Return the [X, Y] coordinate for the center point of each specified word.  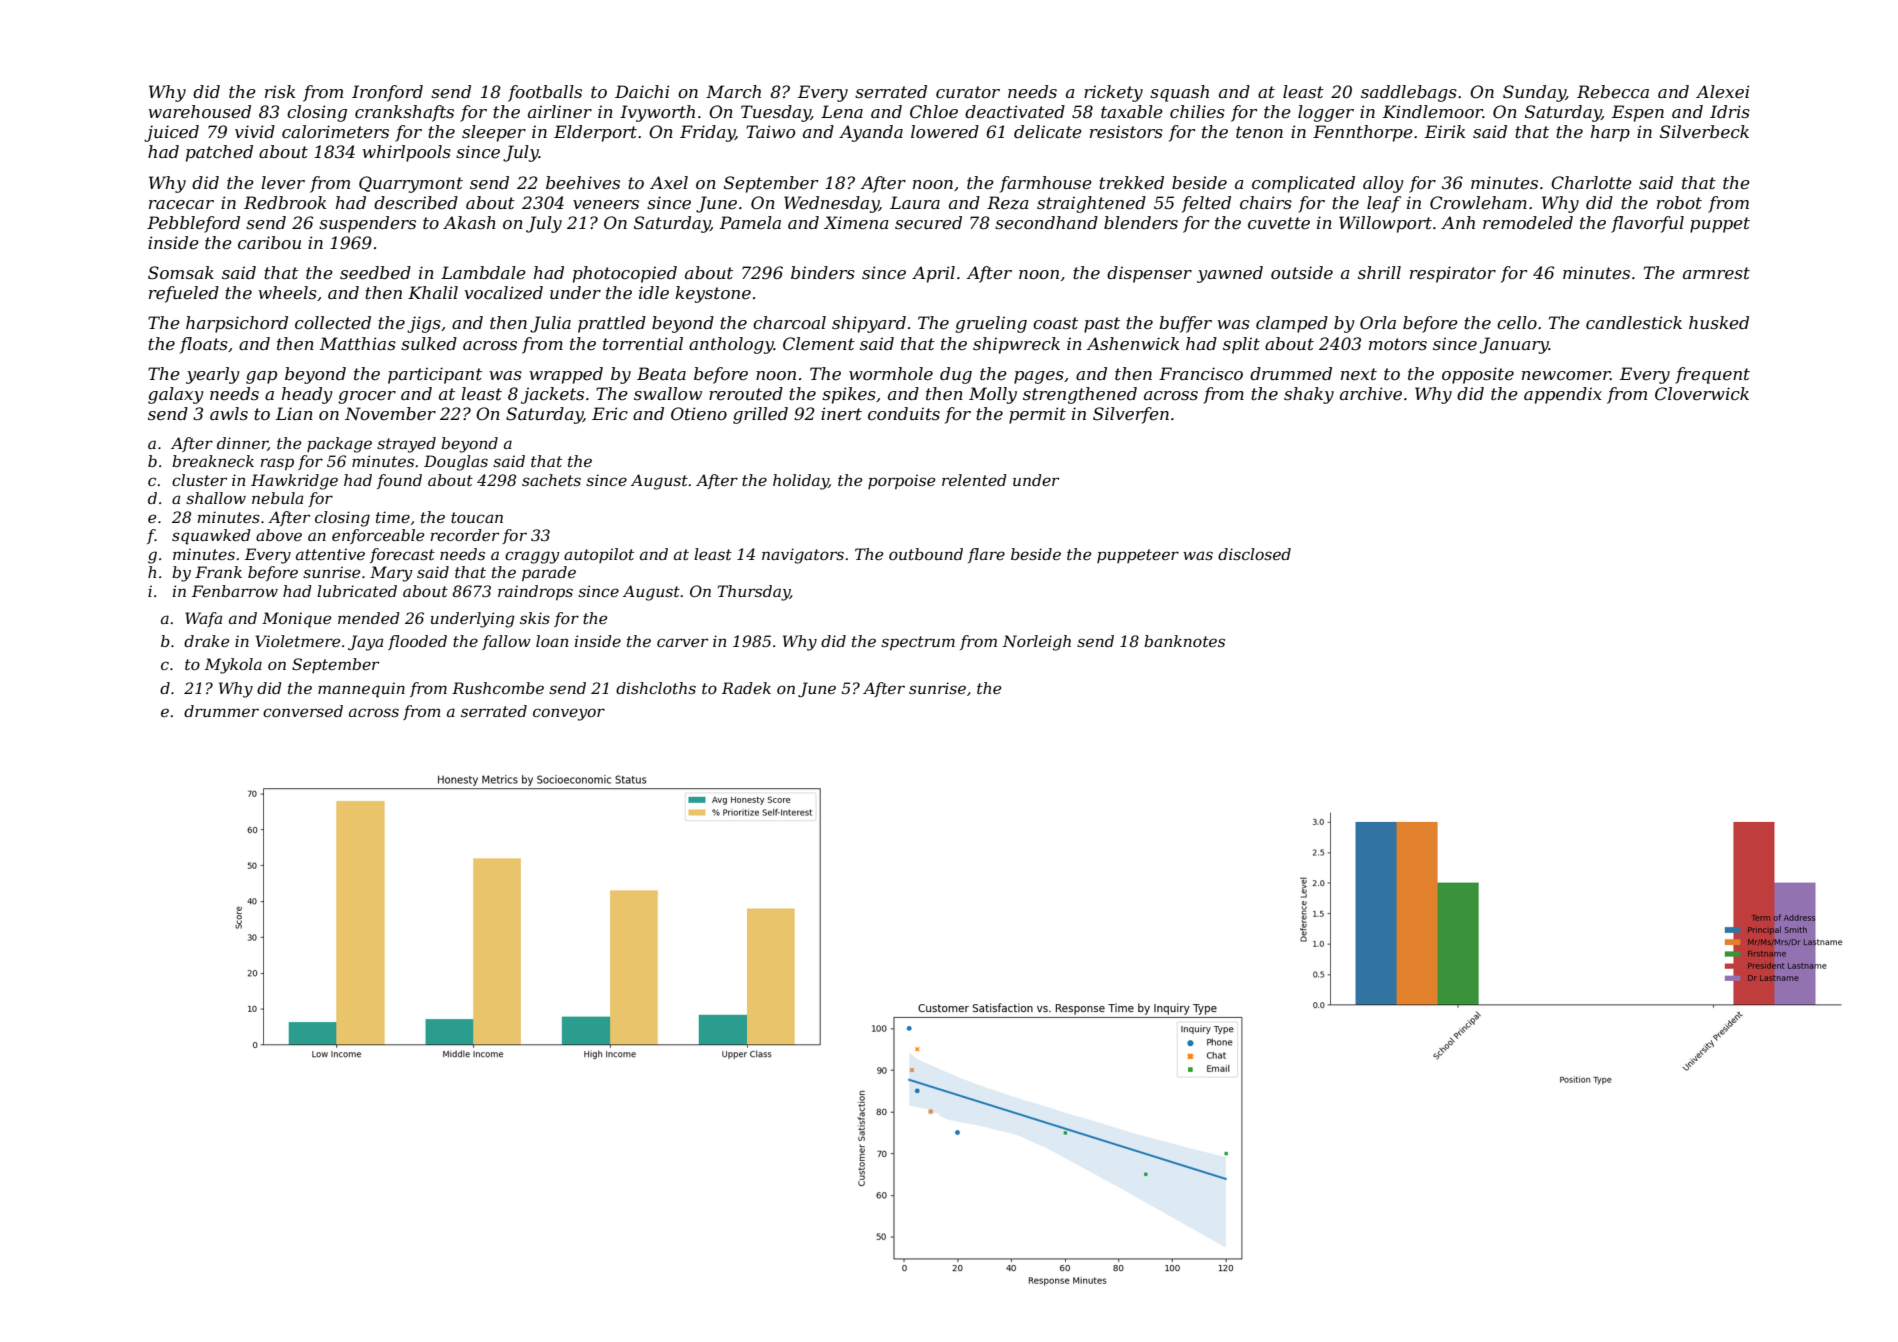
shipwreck [1016, 345]
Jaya [365, 643]
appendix [1563, 395]
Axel [669, 182]
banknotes [1184, 641]
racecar [181, 204]
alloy [1383, 184]
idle [654, 292]
